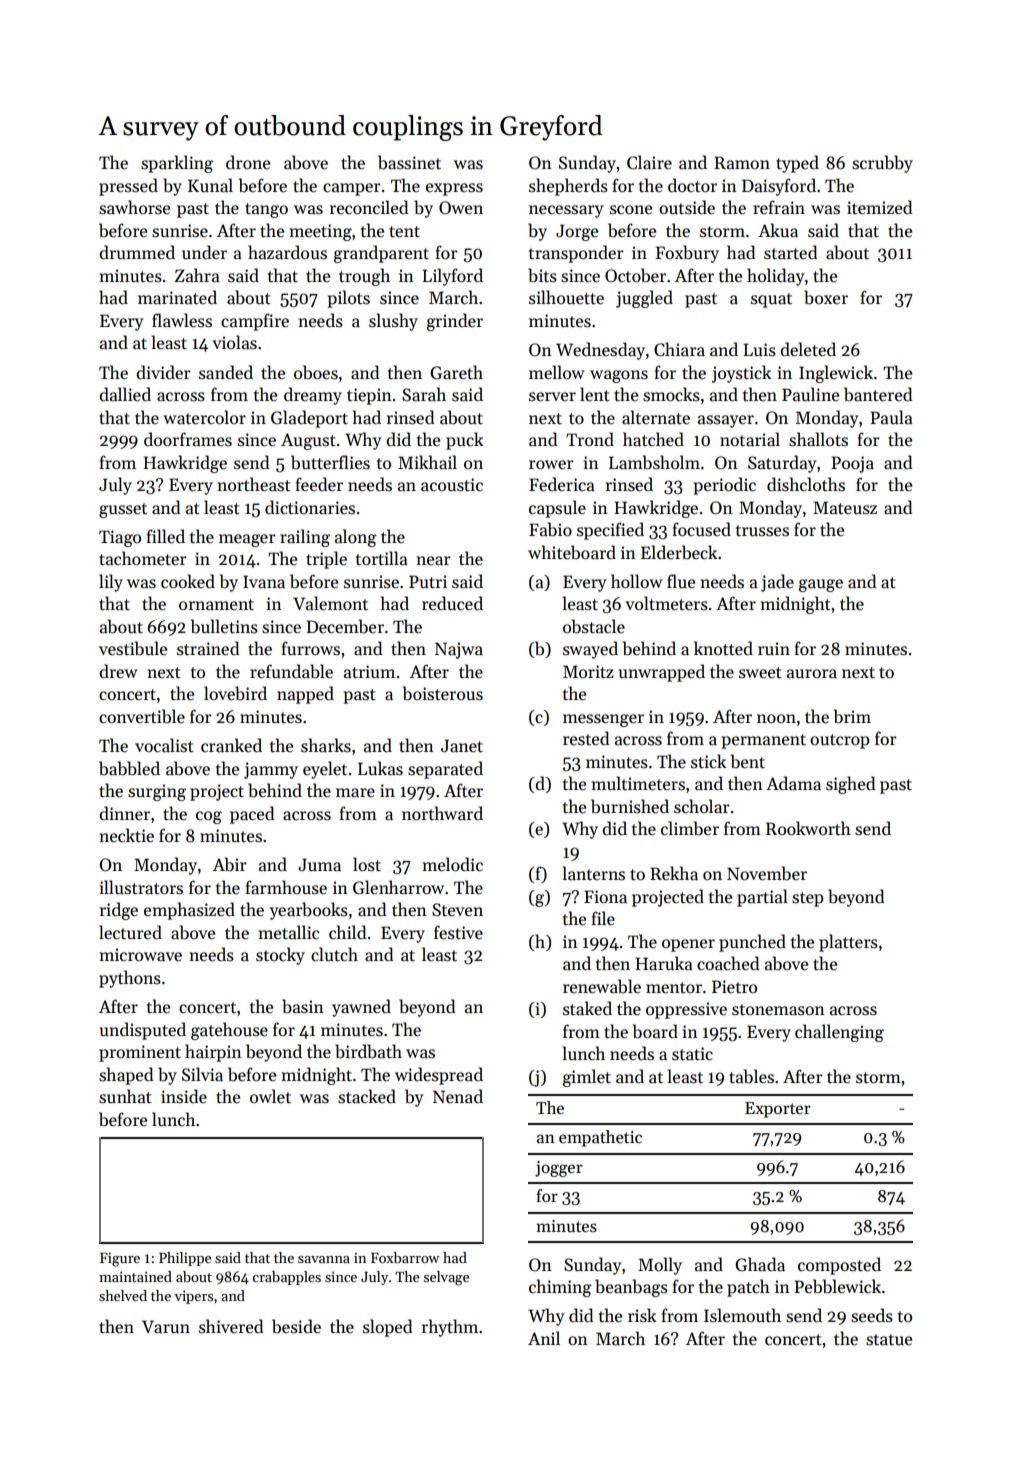  Describe the element at coordinates (348, 932) in the screenshot. I see `child` at that location.
